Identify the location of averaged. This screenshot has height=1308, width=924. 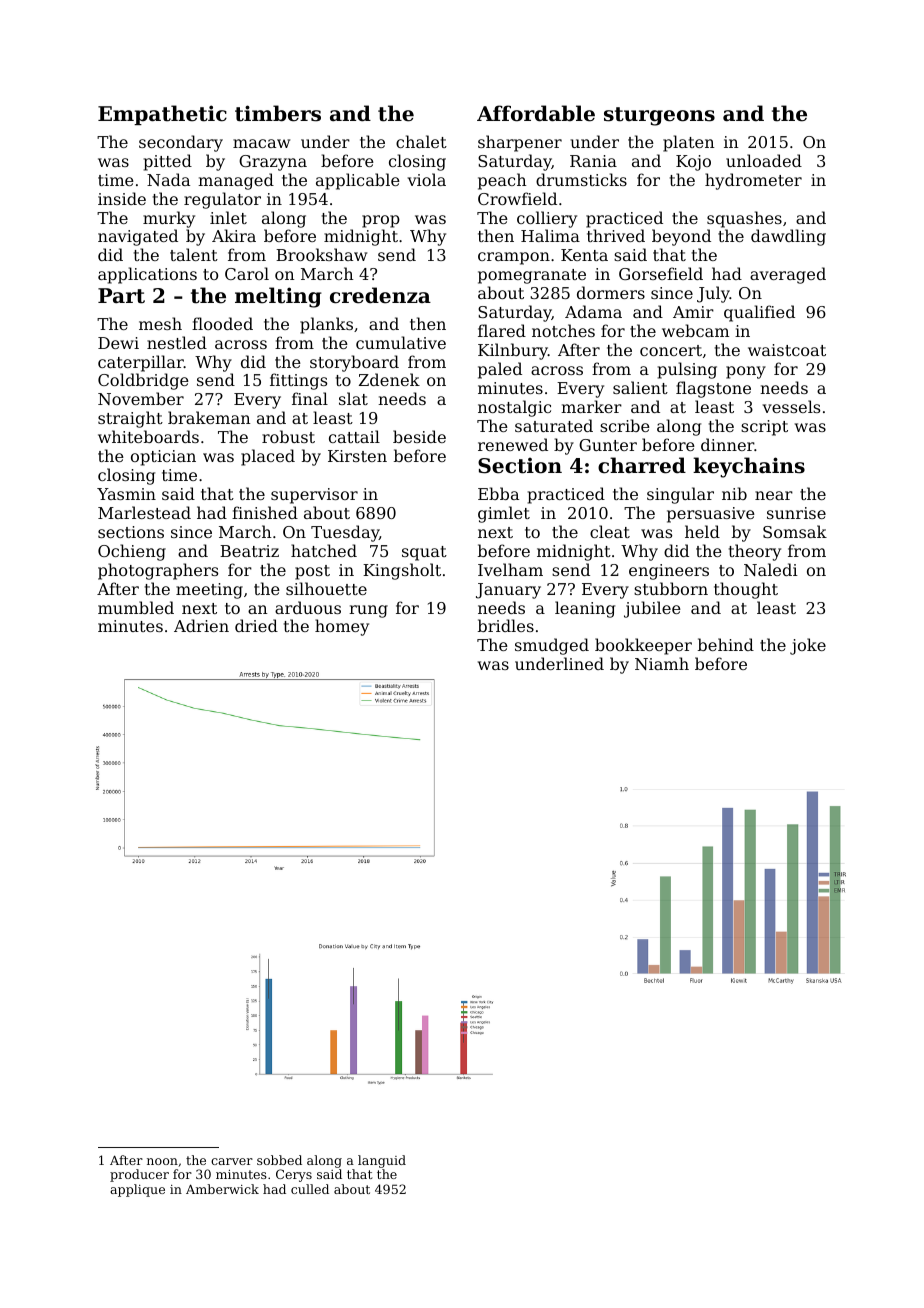
(788, 275).
